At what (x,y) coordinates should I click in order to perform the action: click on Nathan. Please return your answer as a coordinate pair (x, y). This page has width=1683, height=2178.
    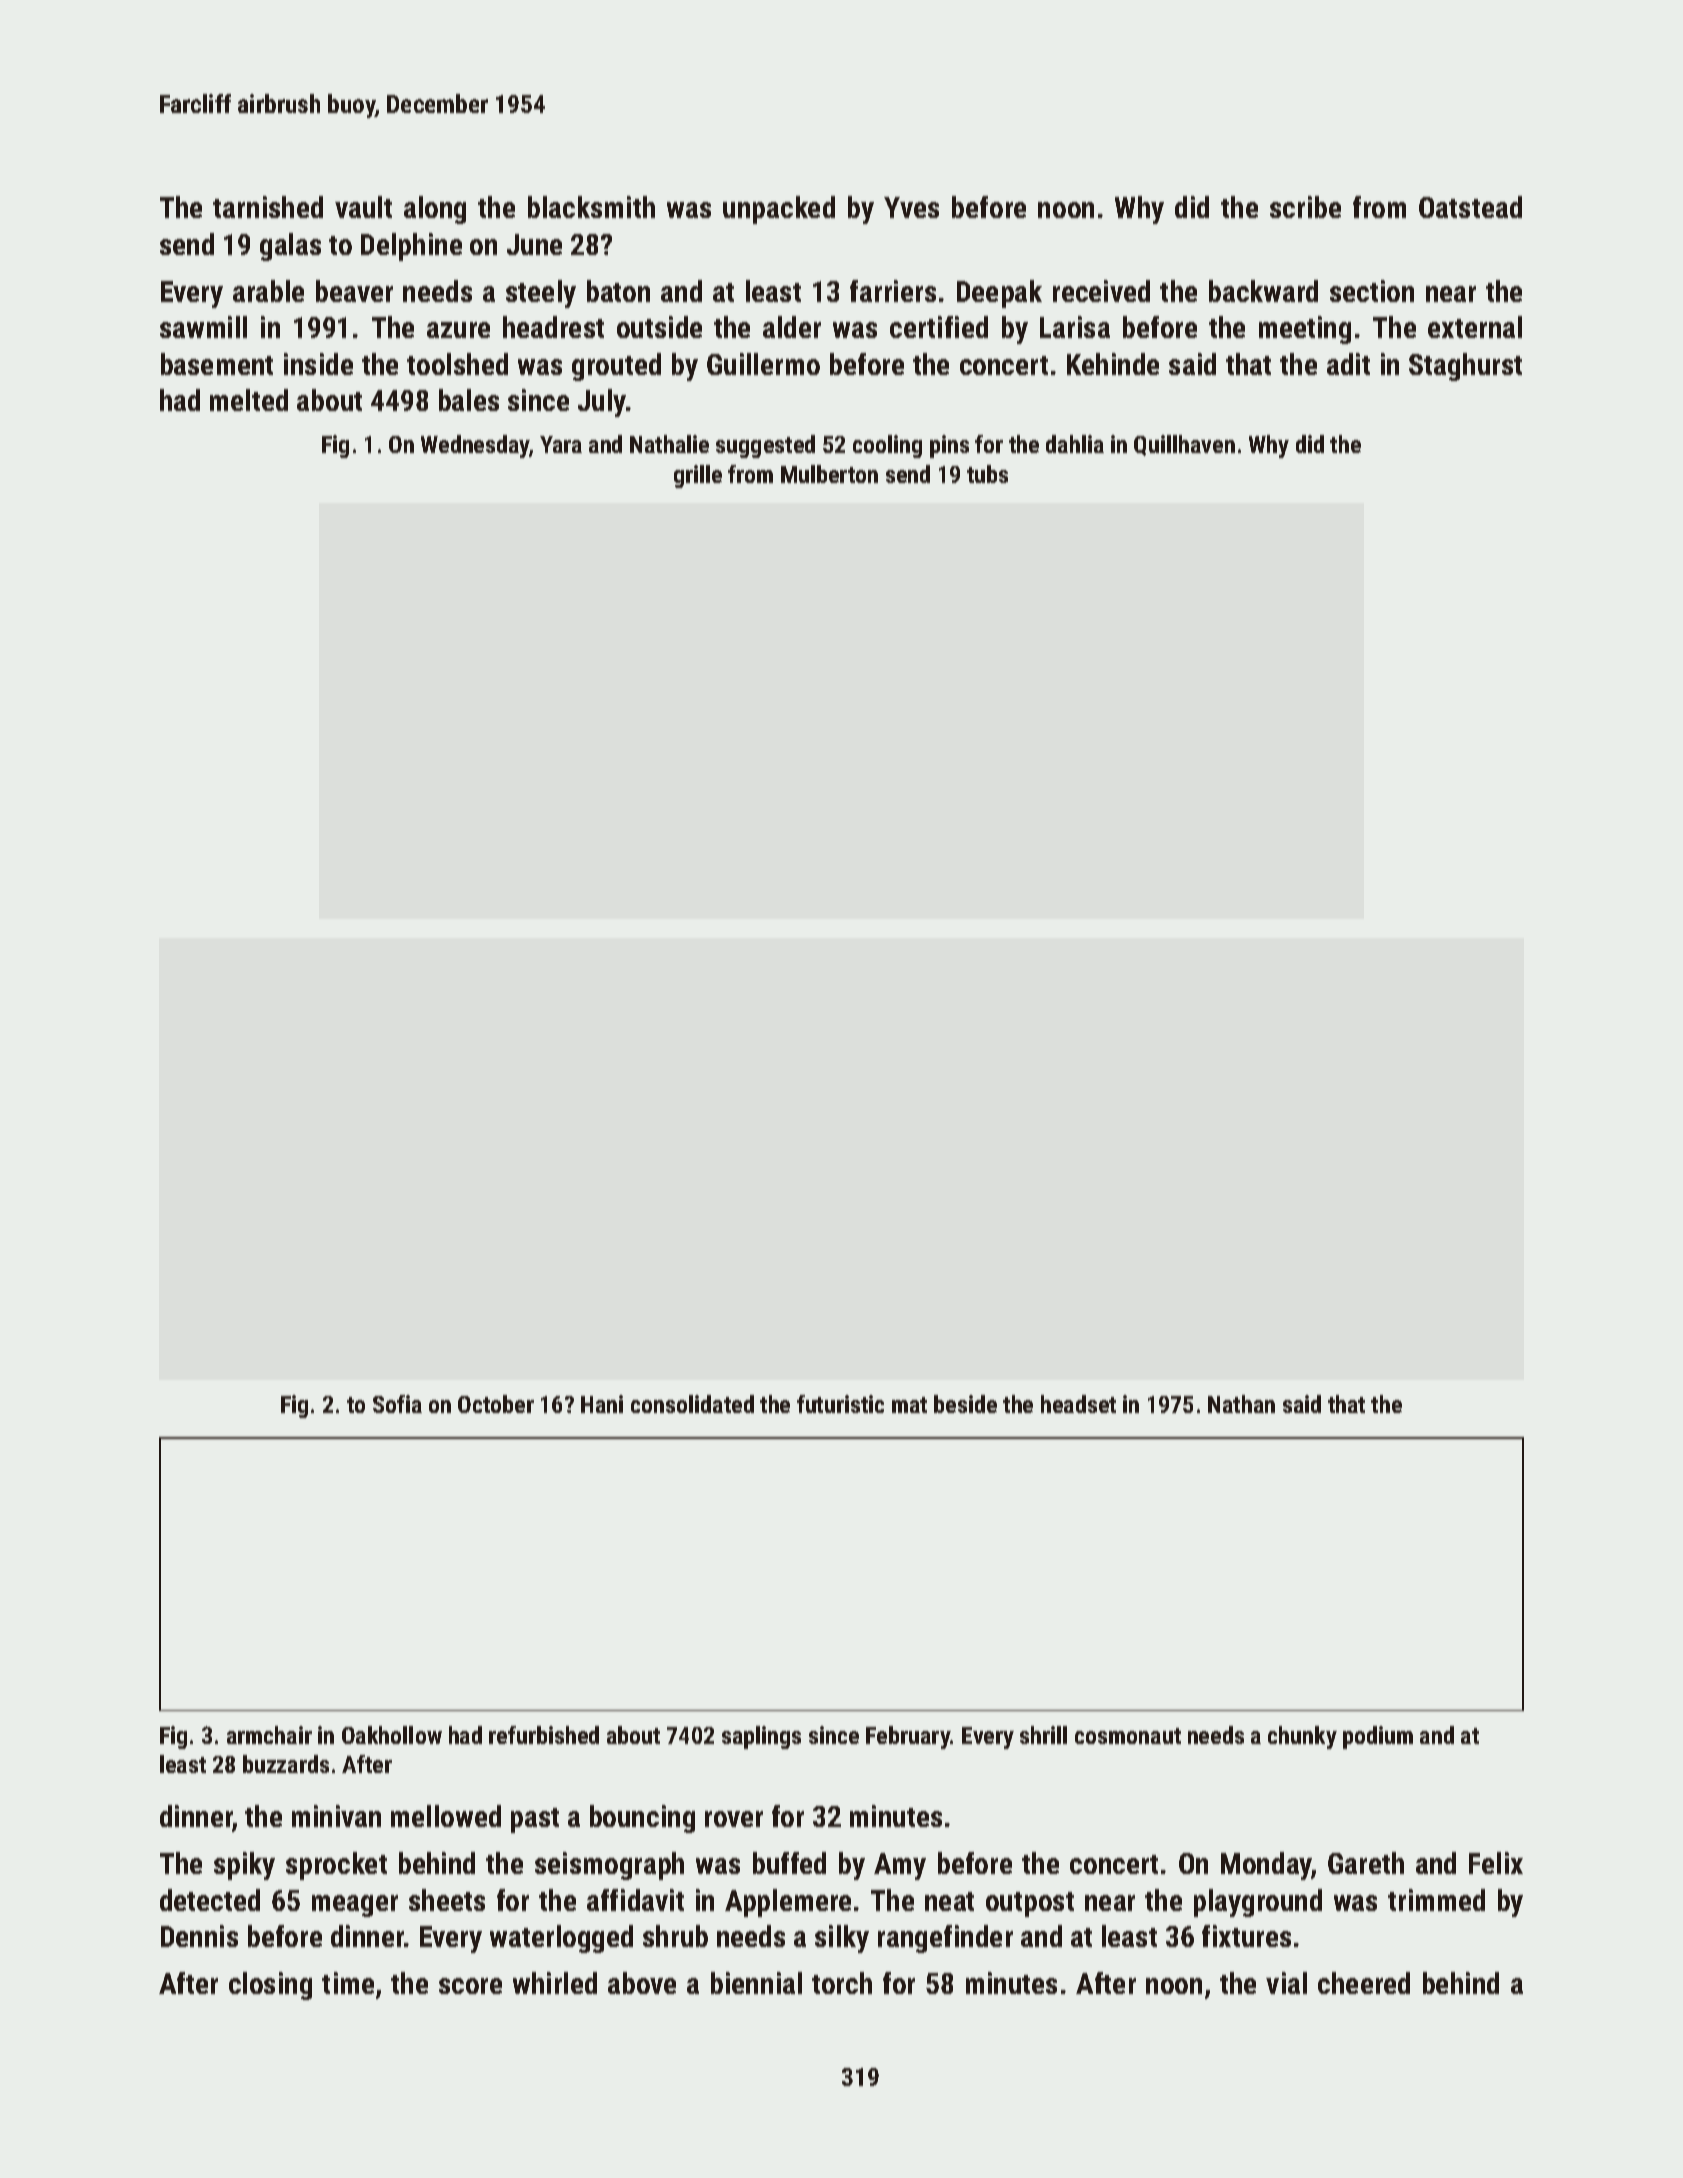
    Looking at the image, I should click on (1241, 1404).
